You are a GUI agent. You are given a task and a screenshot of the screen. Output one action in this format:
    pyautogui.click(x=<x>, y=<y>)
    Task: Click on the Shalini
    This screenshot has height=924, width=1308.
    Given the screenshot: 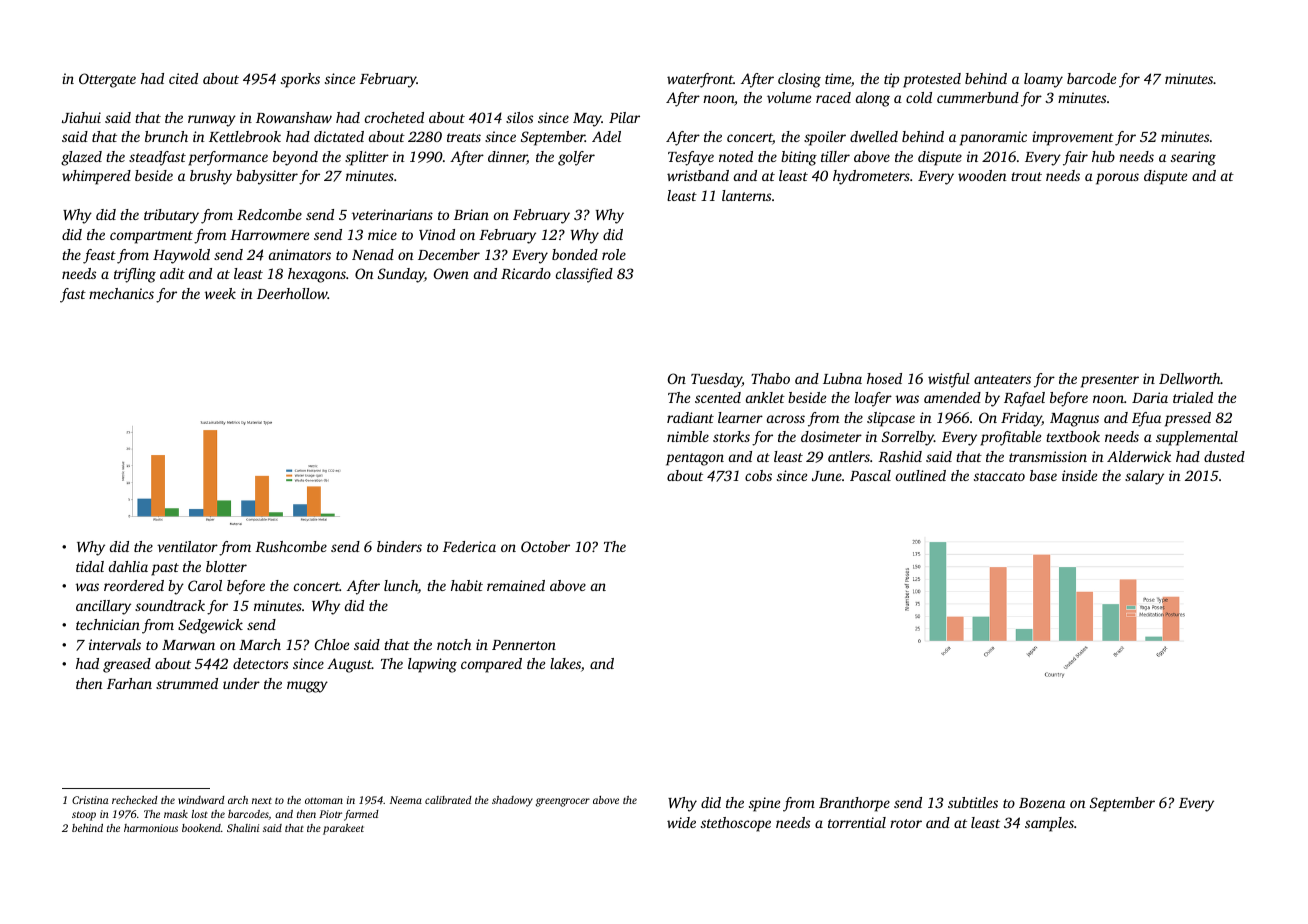 What is the action you would take?
    pyautogui.click(x=243, y=828)
